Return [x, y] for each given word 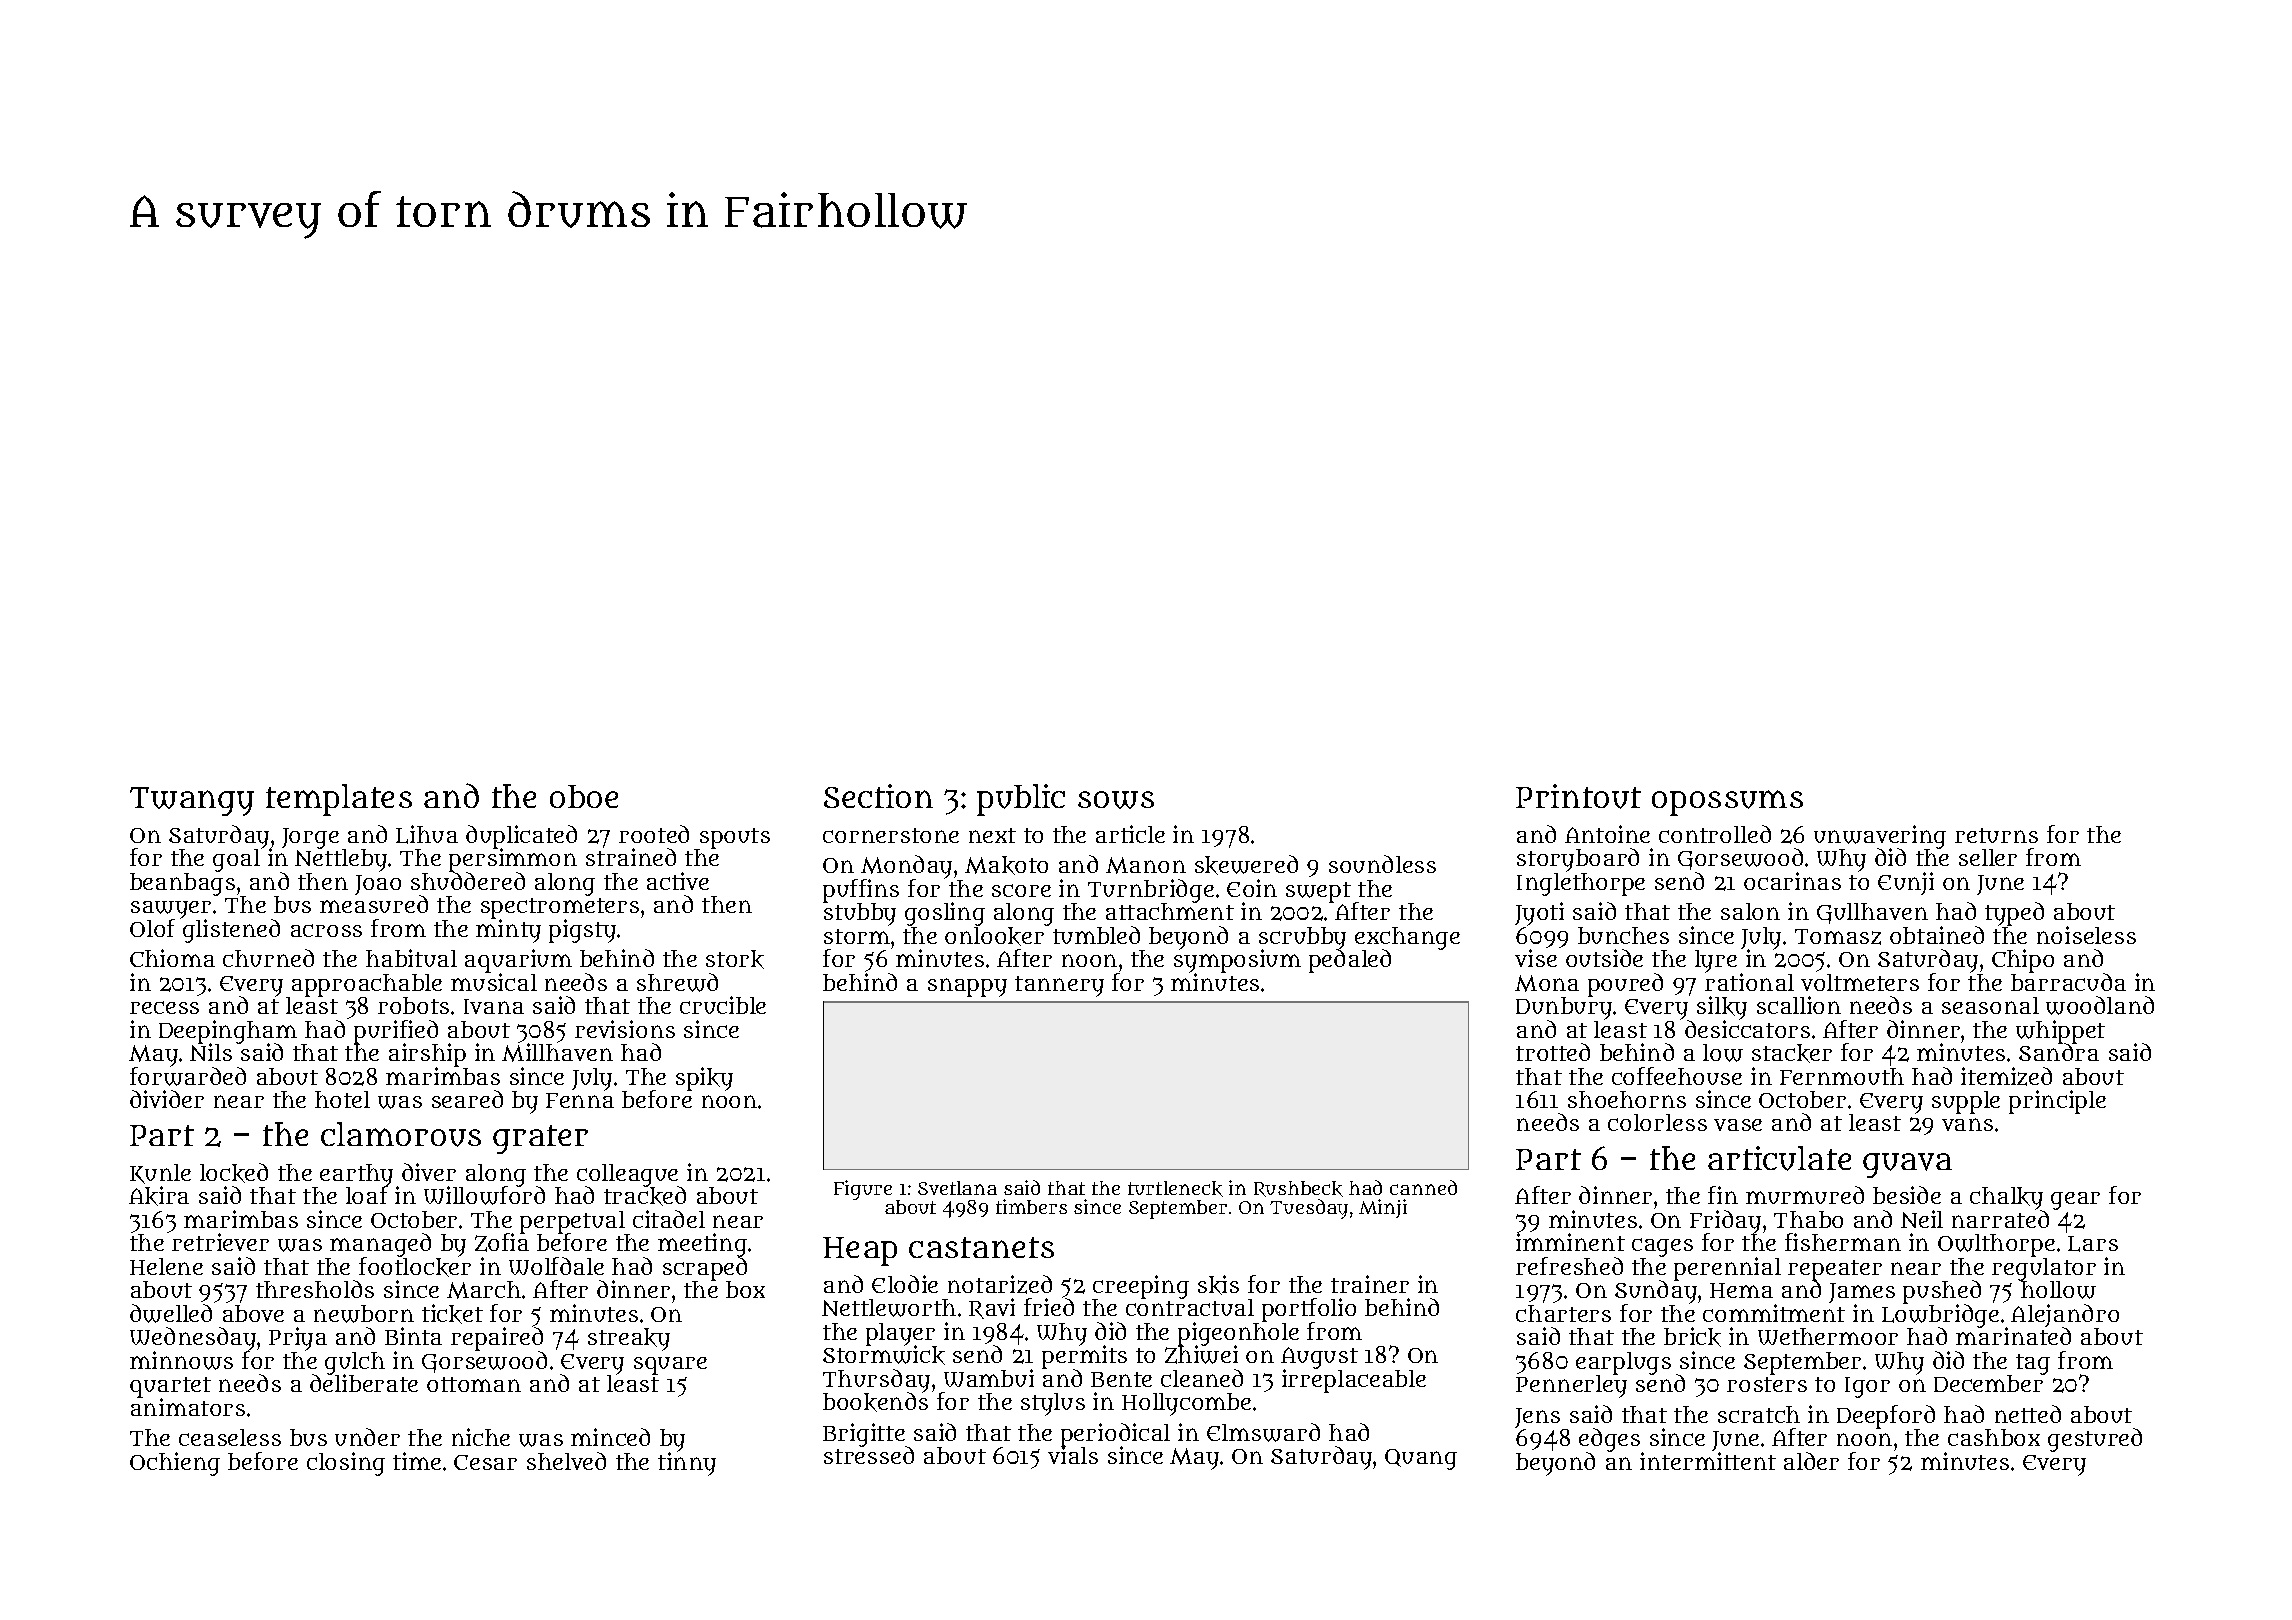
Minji [1383, 1208]
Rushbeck [1298, 1189]
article [1130, 834]
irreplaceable [1354, 1381]
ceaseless [230, 1437]
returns [1996, 835]
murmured [1805, 1195]
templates [339, 800]
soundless [1382, 864]
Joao [378, 885]
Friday [1725, 1222]
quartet [170, 1387]
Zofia [502, 1243]
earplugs [1623, 1363]
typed [2014, 914]
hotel [342, 1099]
